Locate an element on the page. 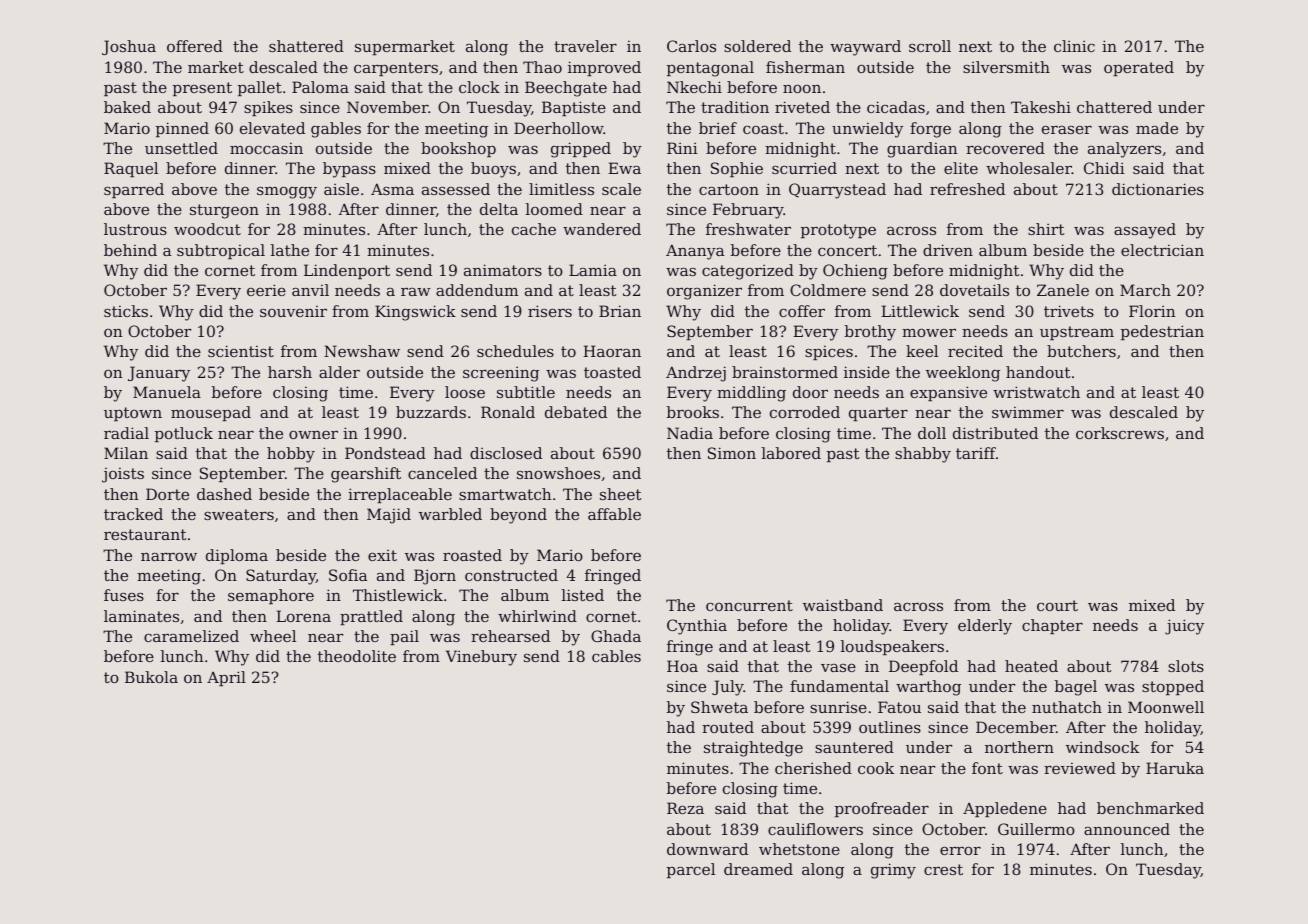 Image resolution: width=1308 pixels, height=924 pixels. Reza is located at coordinates (685, 808).
